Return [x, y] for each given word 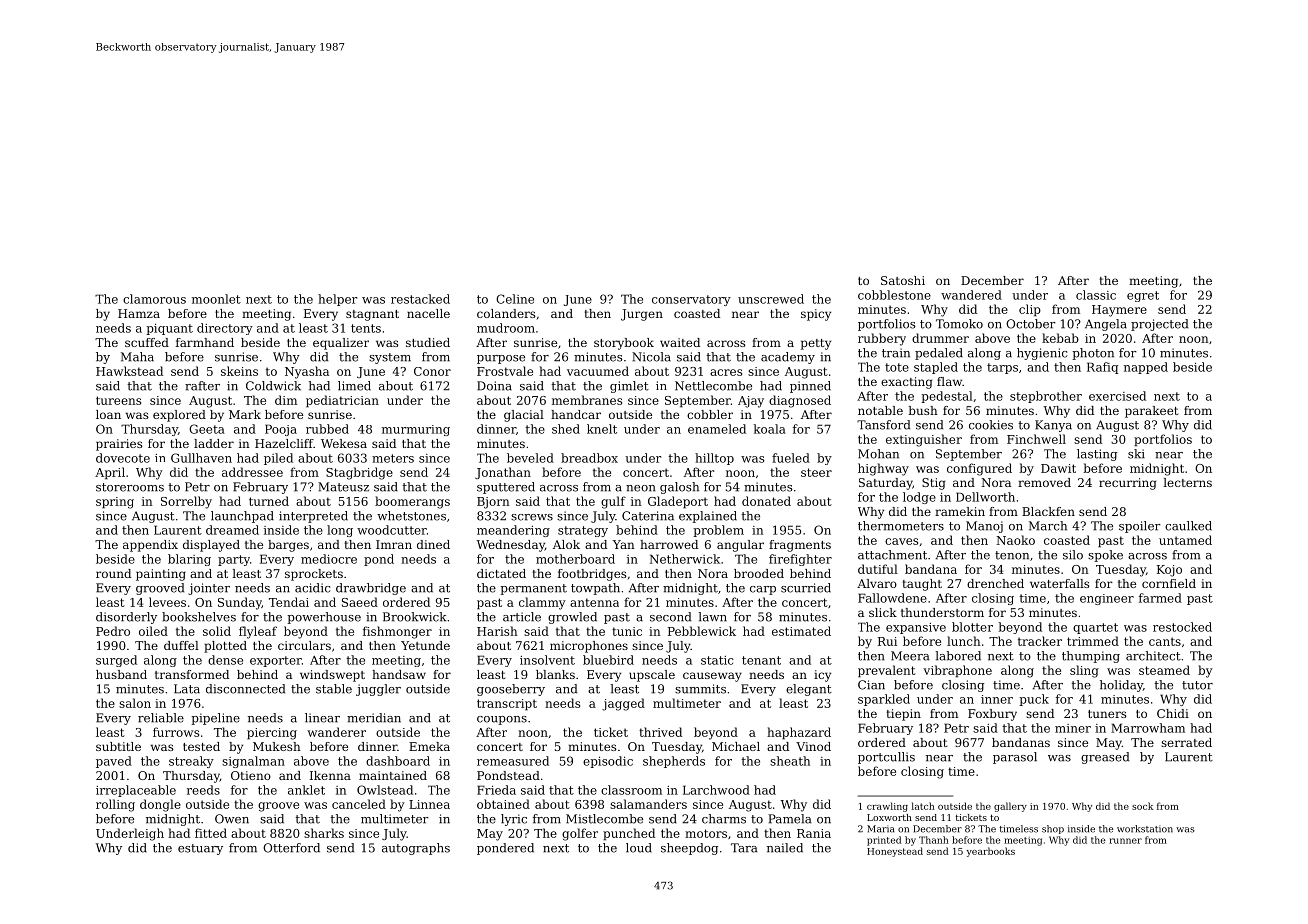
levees [167, 602]
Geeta [207, 429]
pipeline [215, 719]
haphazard [799, 733]
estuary [200, 849]
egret [1143, 296]
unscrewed [771, 299]
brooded [759, 573]
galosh [679, 488]
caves [901, 541]
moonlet [216, 299]
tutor [1197, 685]
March [1048, 526]
